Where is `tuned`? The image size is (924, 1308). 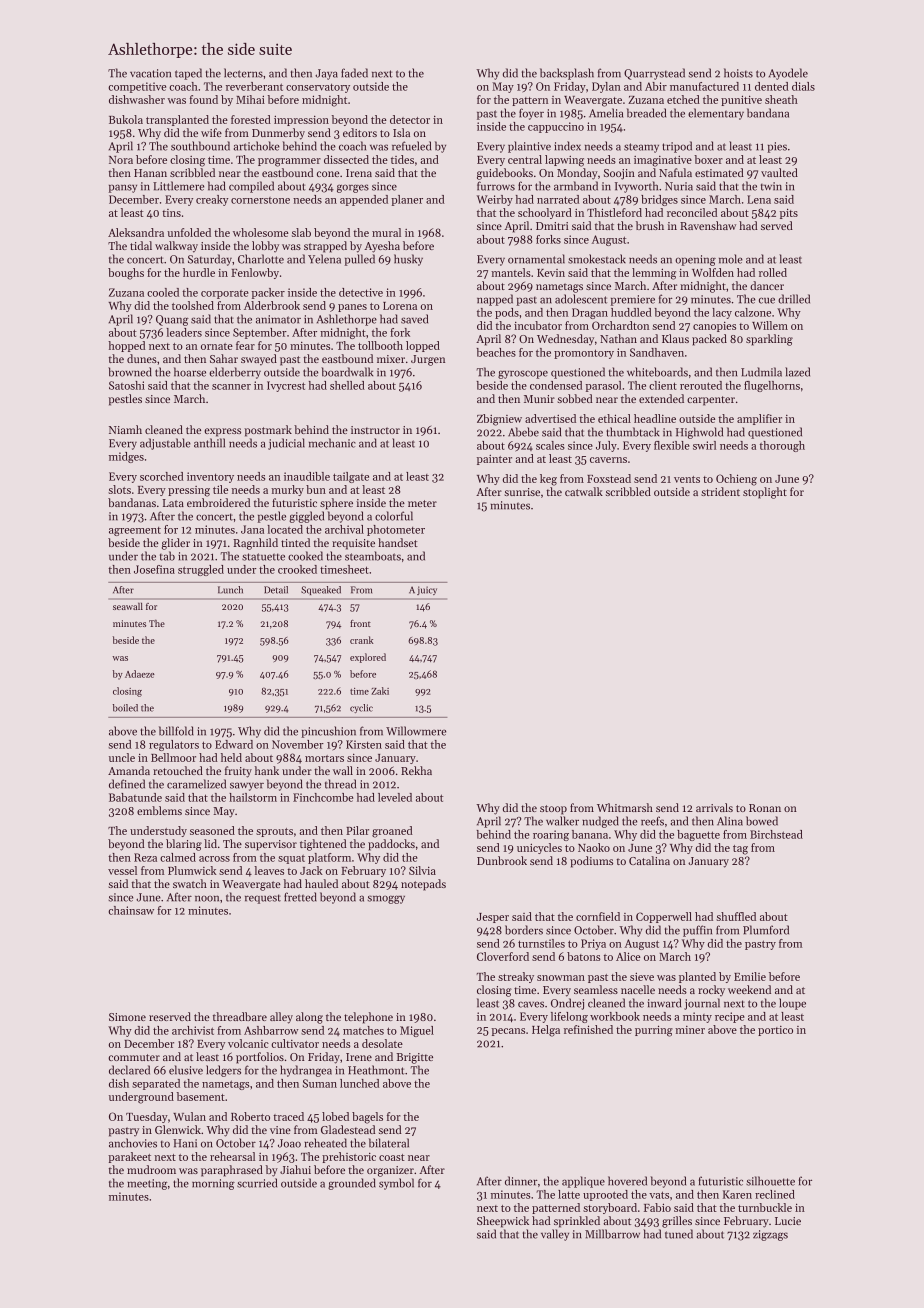
tuned is located at coordinates (679, 1234).
